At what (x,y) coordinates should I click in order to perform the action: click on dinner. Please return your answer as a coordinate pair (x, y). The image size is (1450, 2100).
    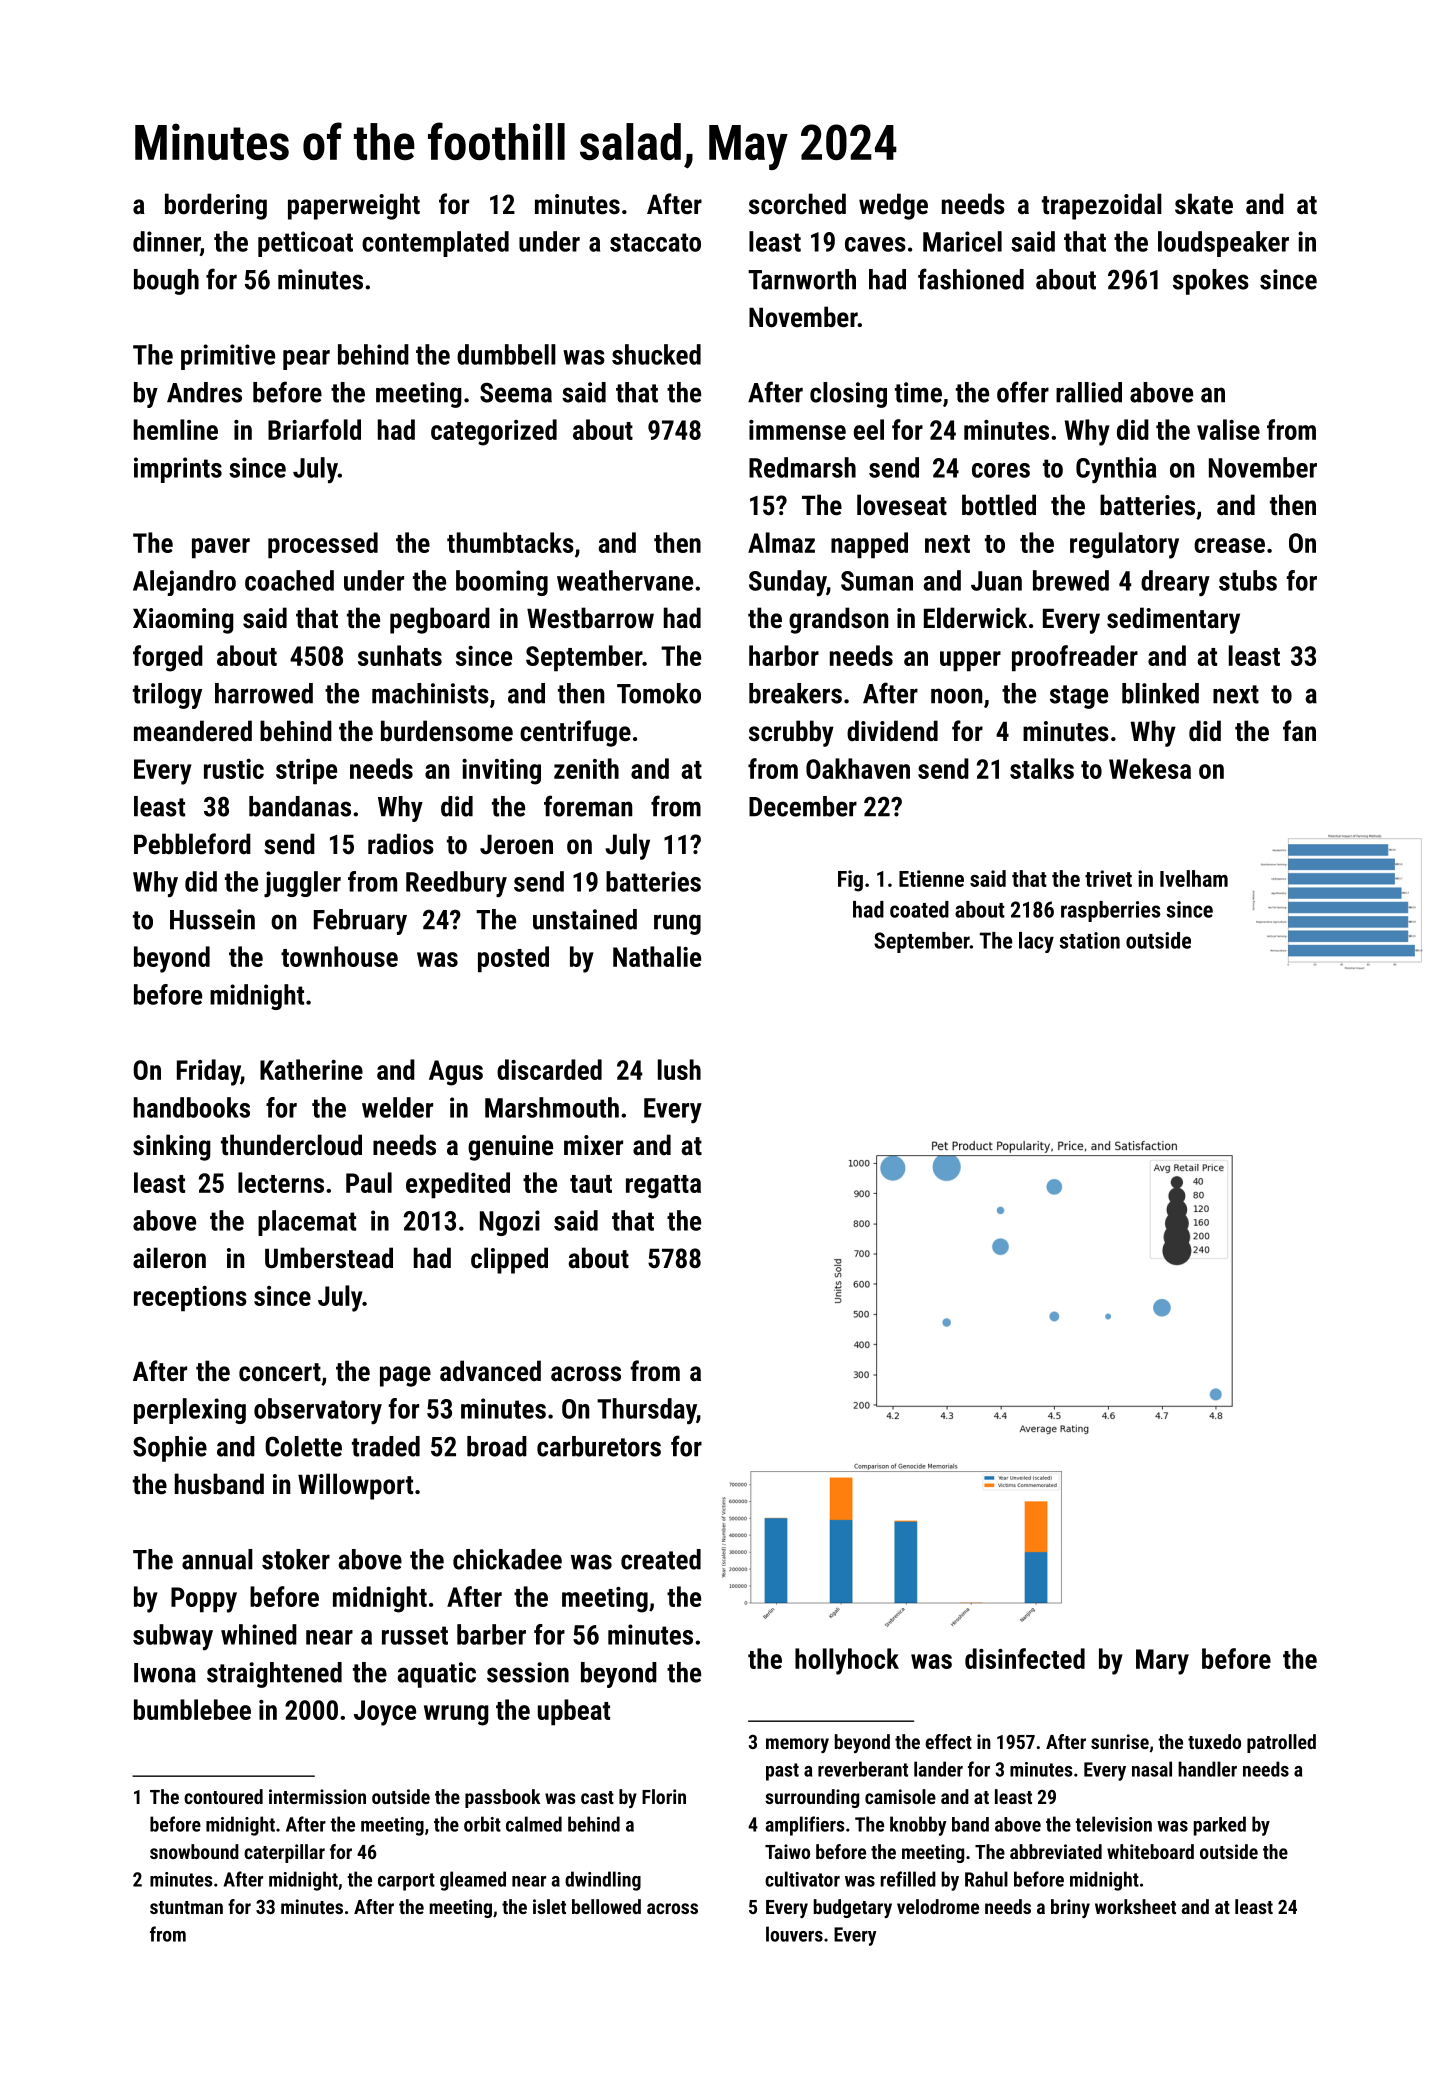
    Looking at the image, I should click on (166, 241).
